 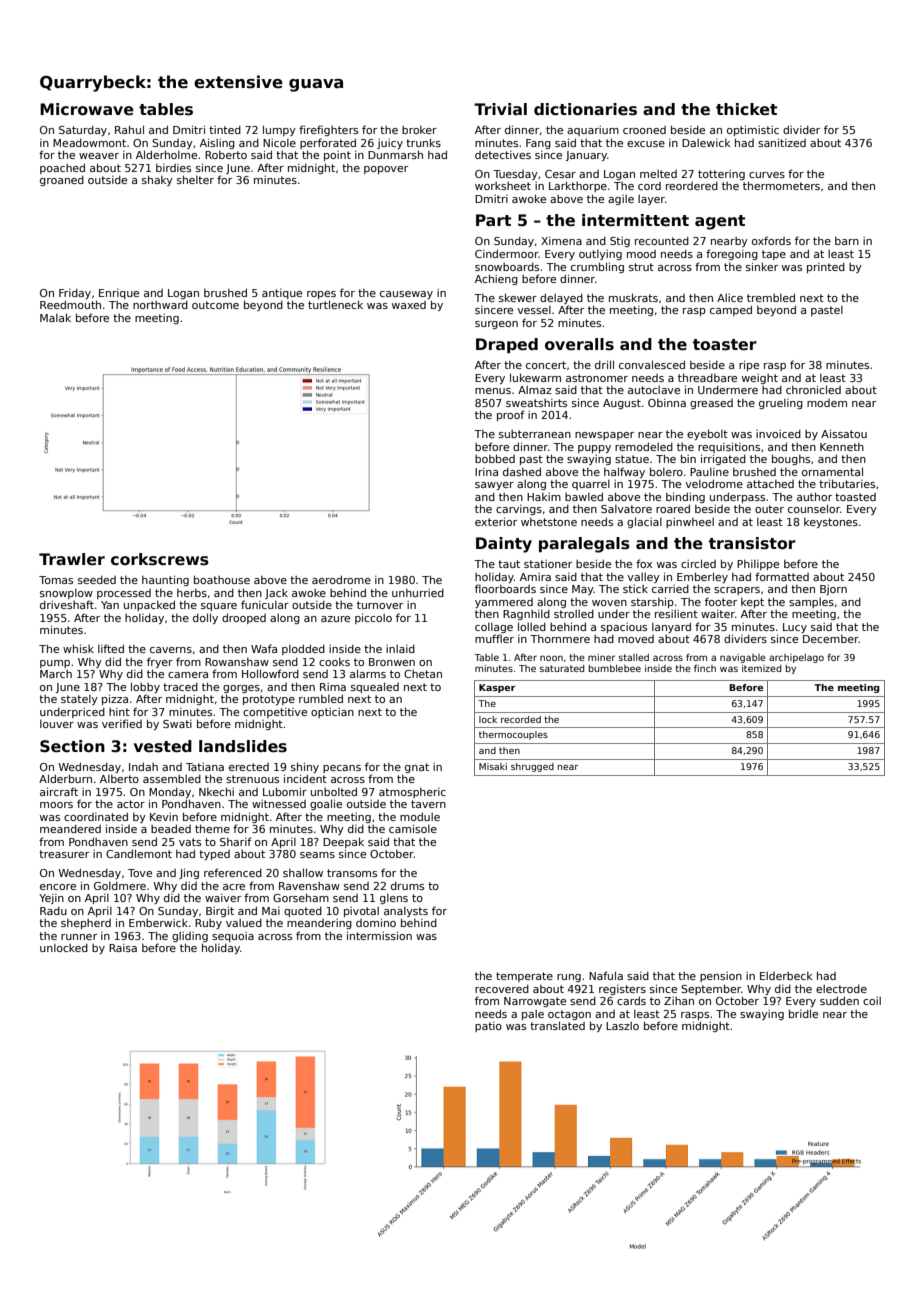 What do you see at coordinates (233, 937) in the image?
I see `sequoia` at bounding box center [233, 937].
